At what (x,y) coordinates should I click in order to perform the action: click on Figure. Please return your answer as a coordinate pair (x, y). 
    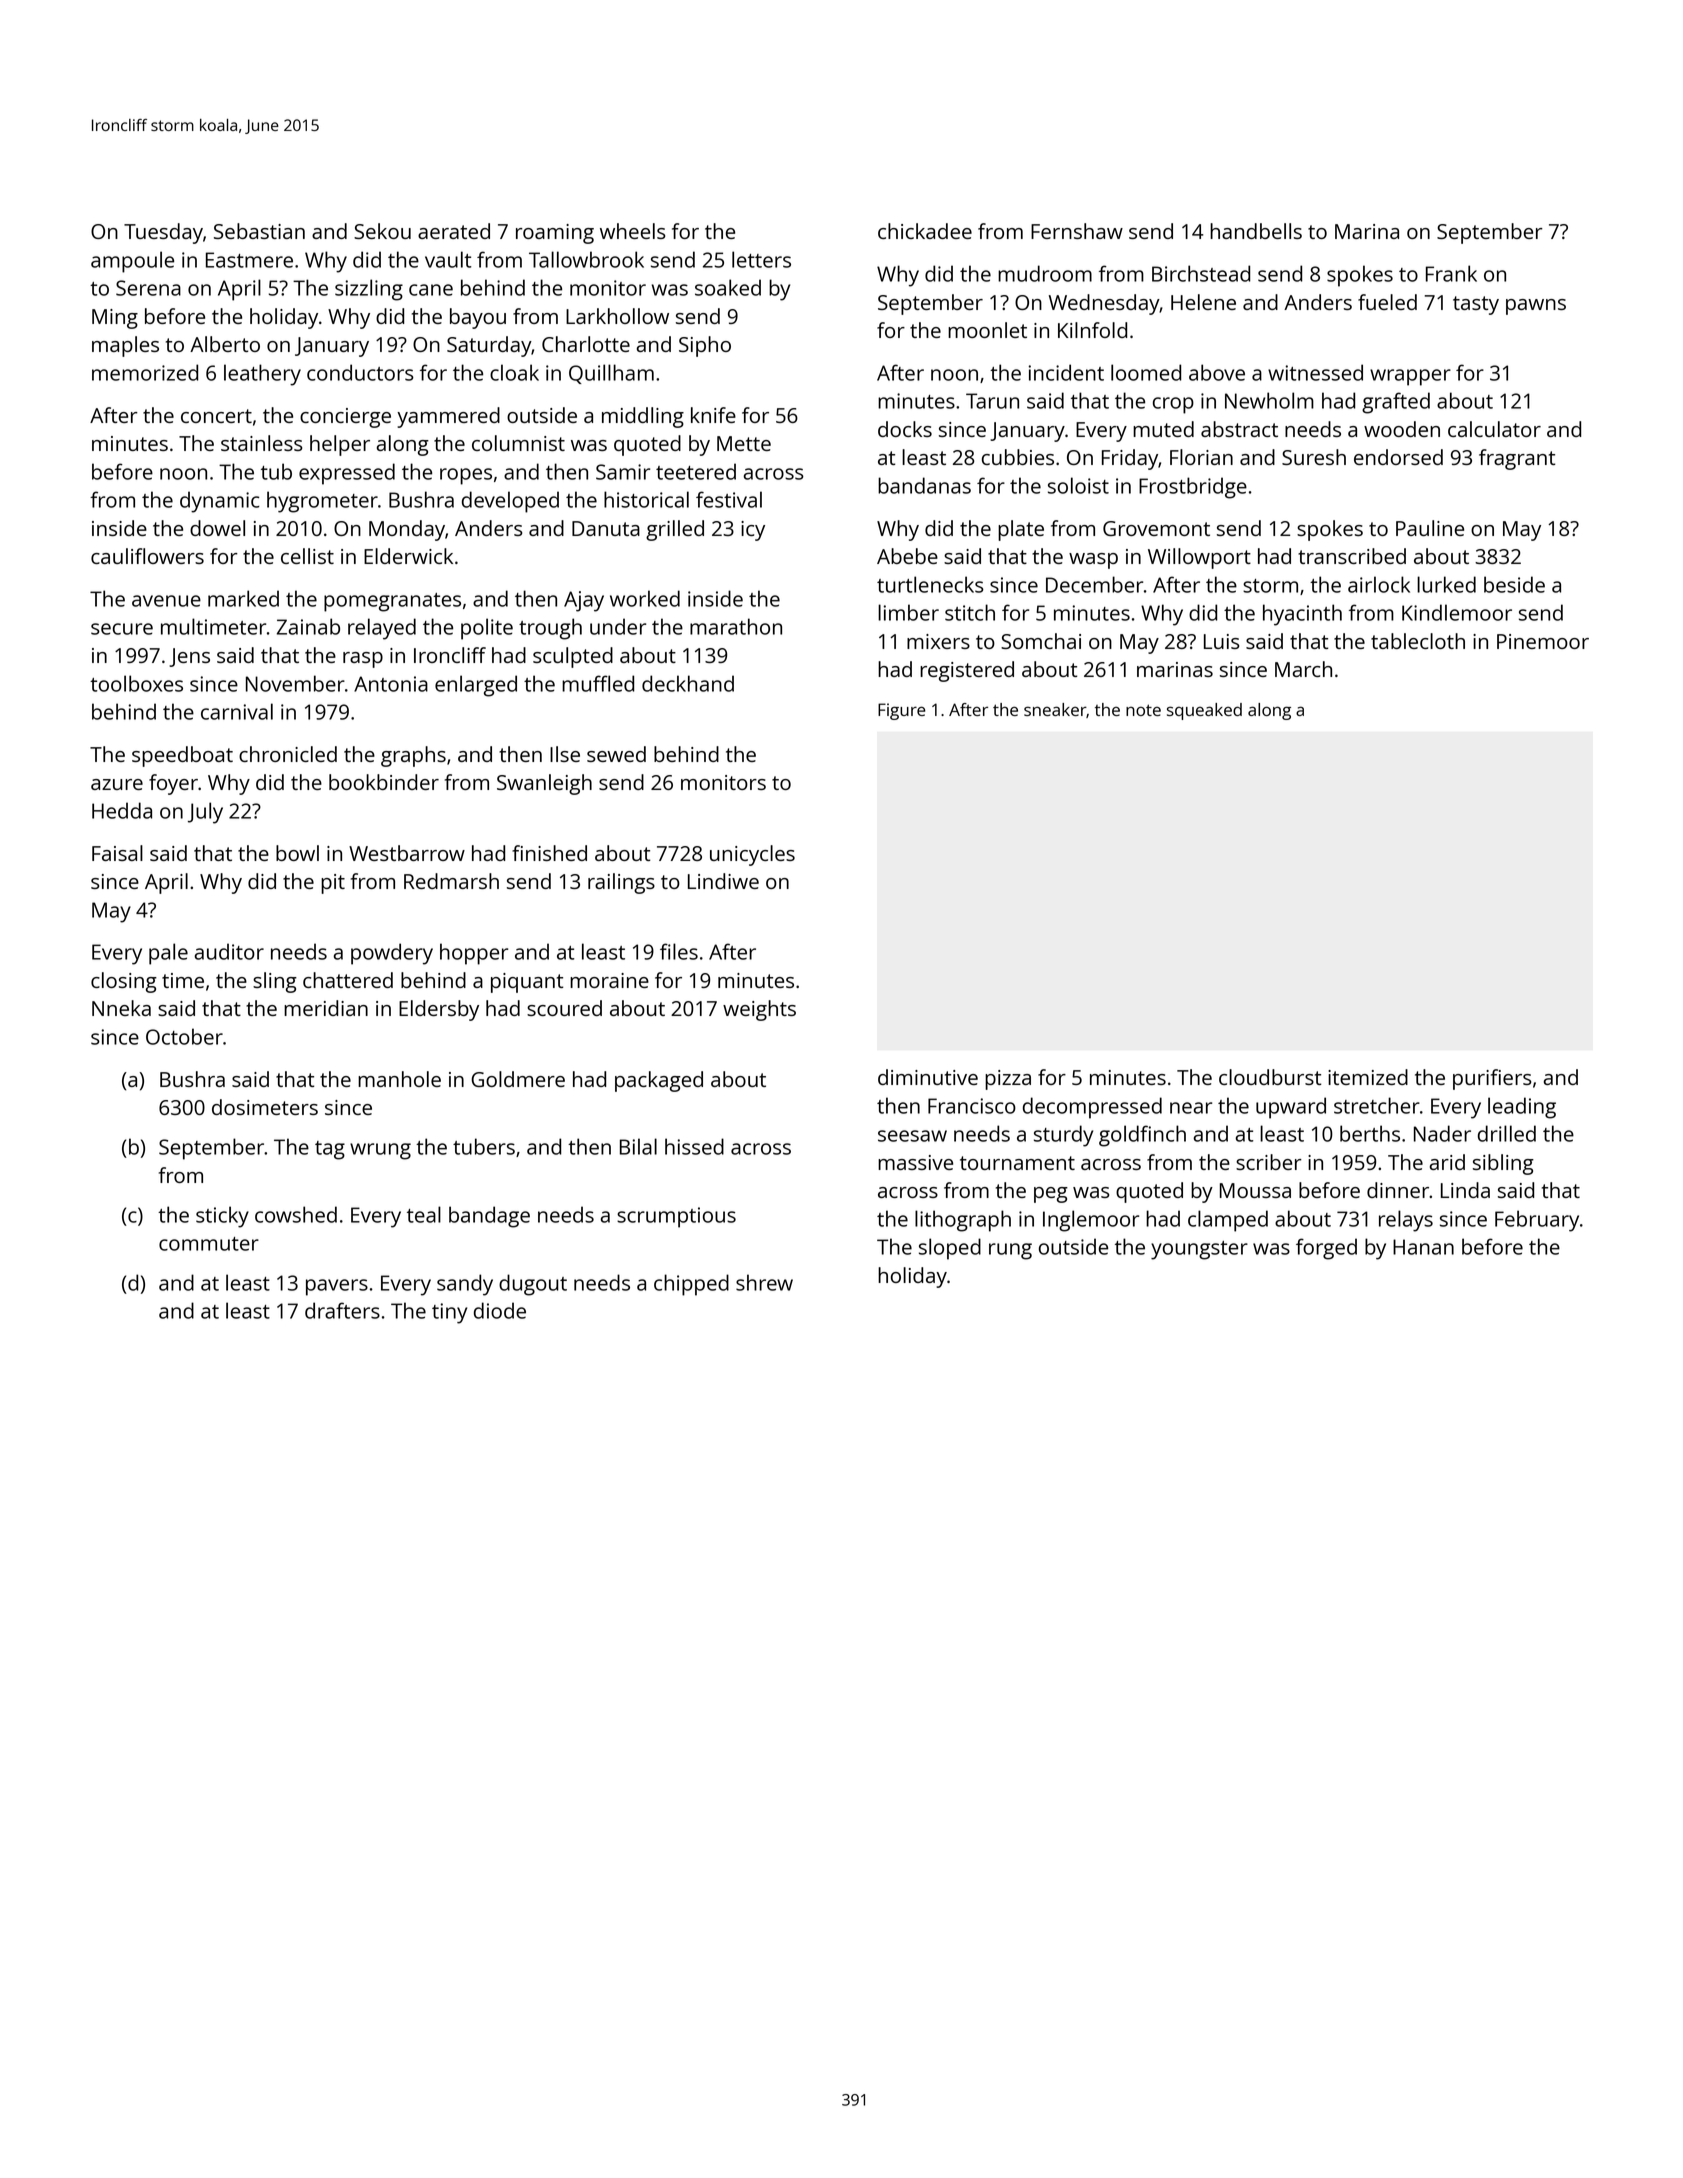
    Looking at the image, I should click on (902, 711).
